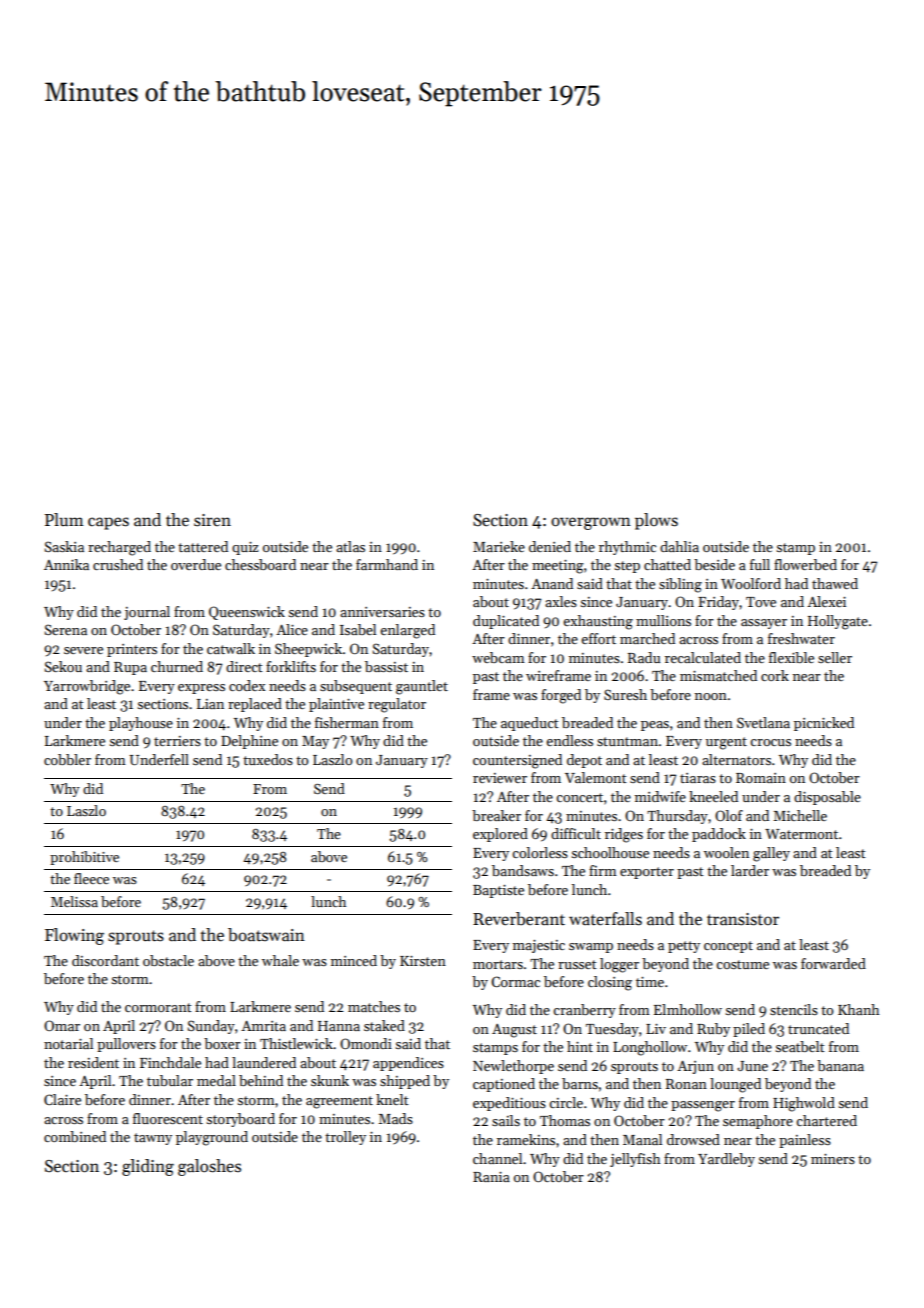 The image size is (924, 1308). I want to click on cobbler, so click(67, 759).
